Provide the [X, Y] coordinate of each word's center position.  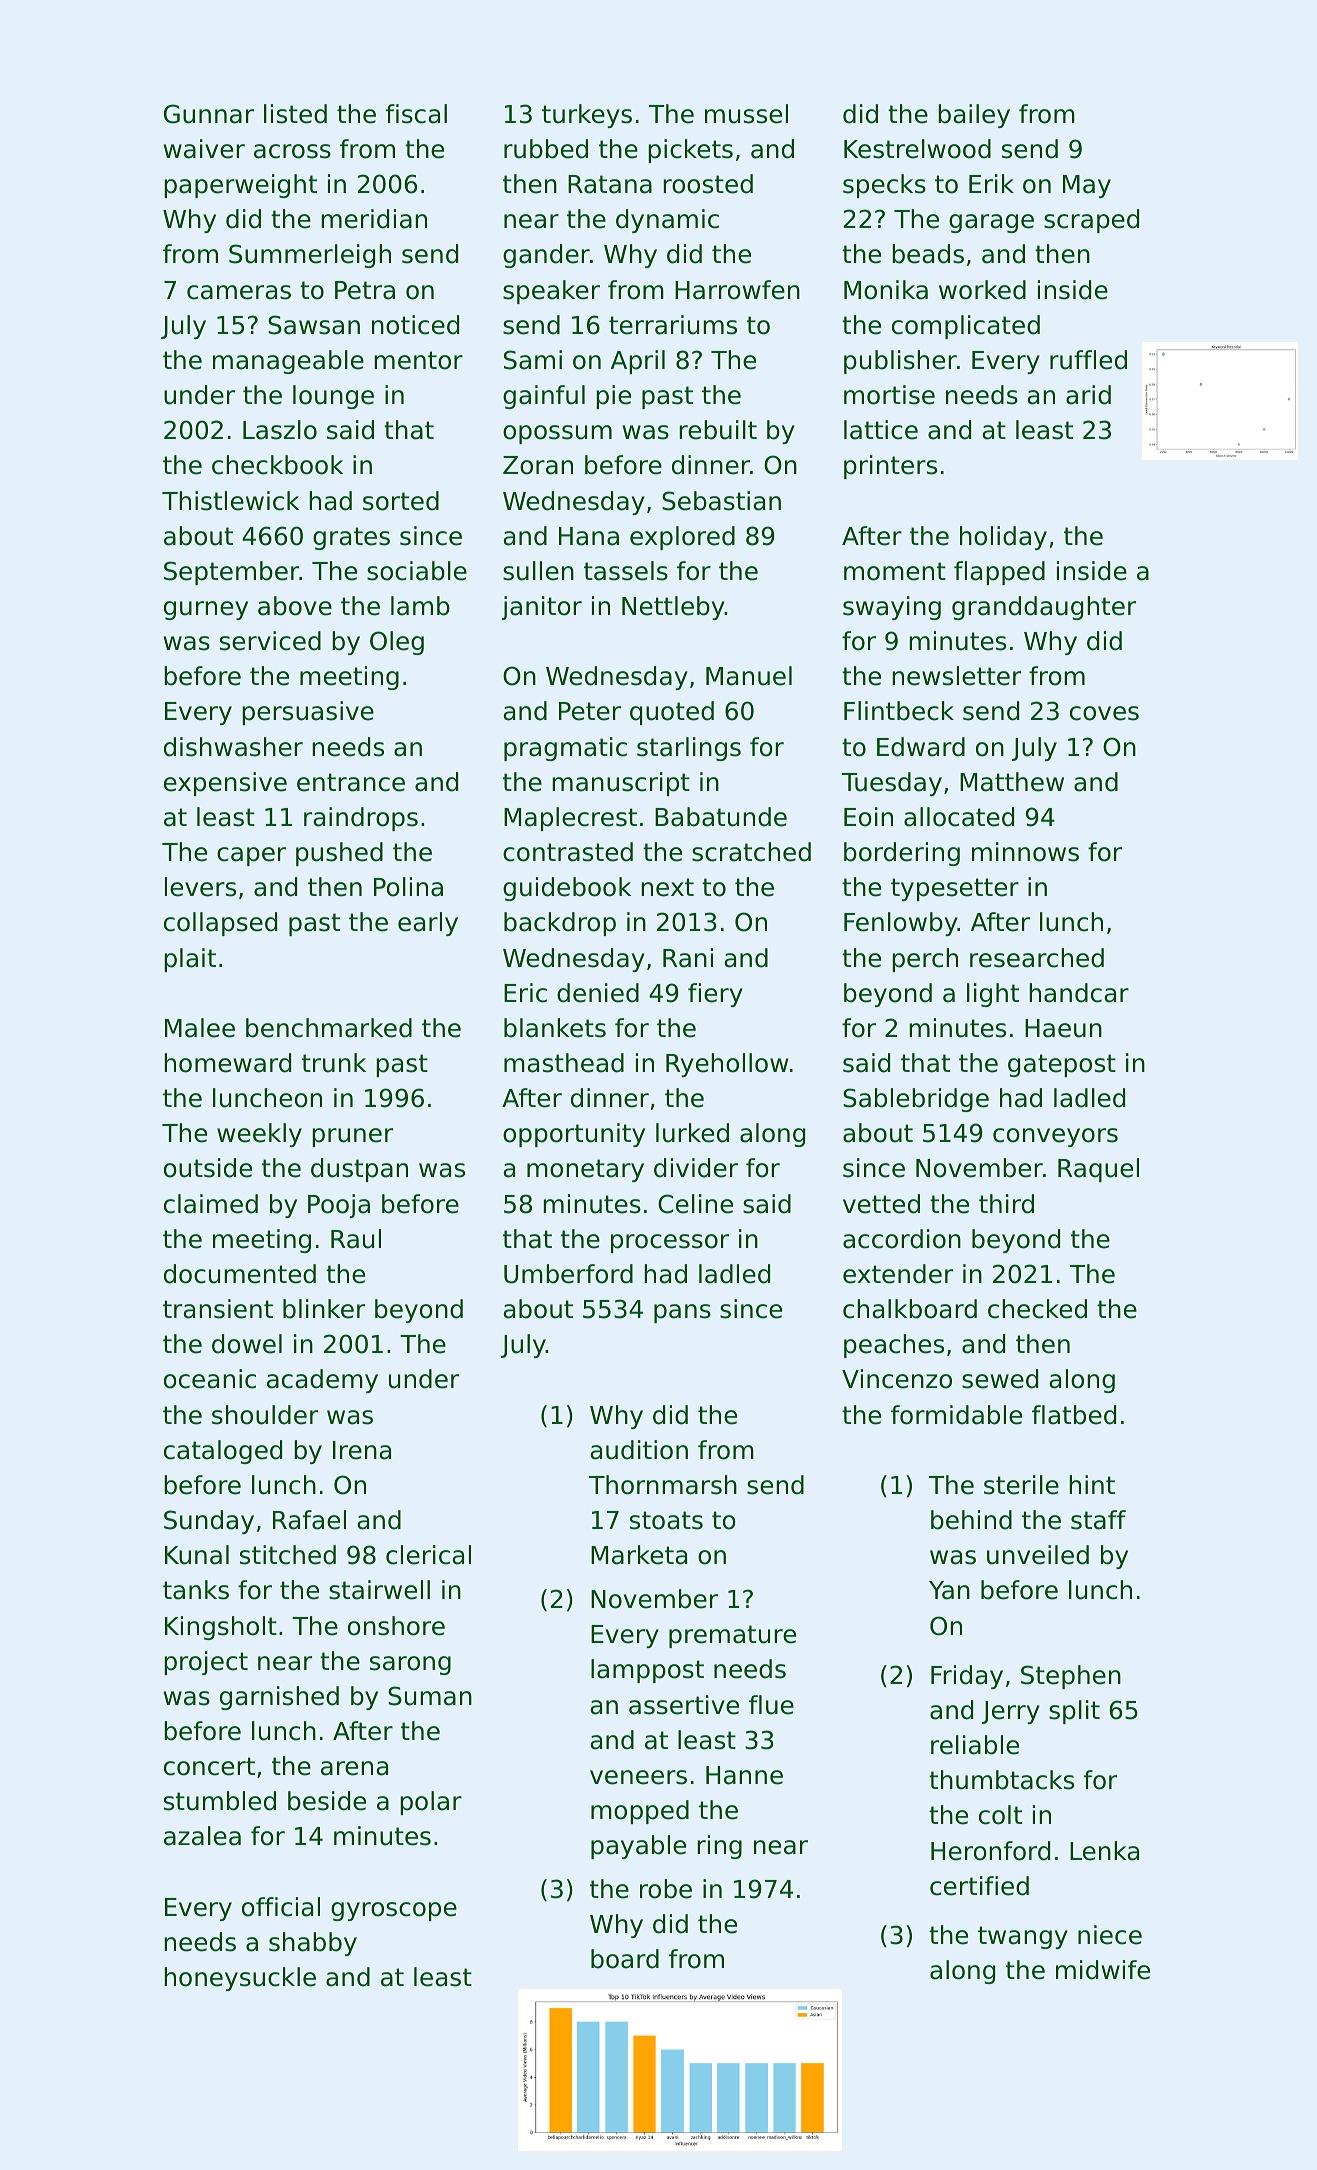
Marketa [639, 1555]
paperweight [240, 186]
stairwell [379, 1590]
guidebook [567, 889]
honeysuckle [240, 1979]
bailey [974, 116]
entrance [351, 782]
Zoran [538, 465]
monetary [585, 1170]
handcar [1079, 993]
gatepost [1062, 1065]
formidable [956, 1415]
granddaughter [1044, 608]
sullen [538, 571]
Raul [356, 1239]
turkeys [587, 116]
